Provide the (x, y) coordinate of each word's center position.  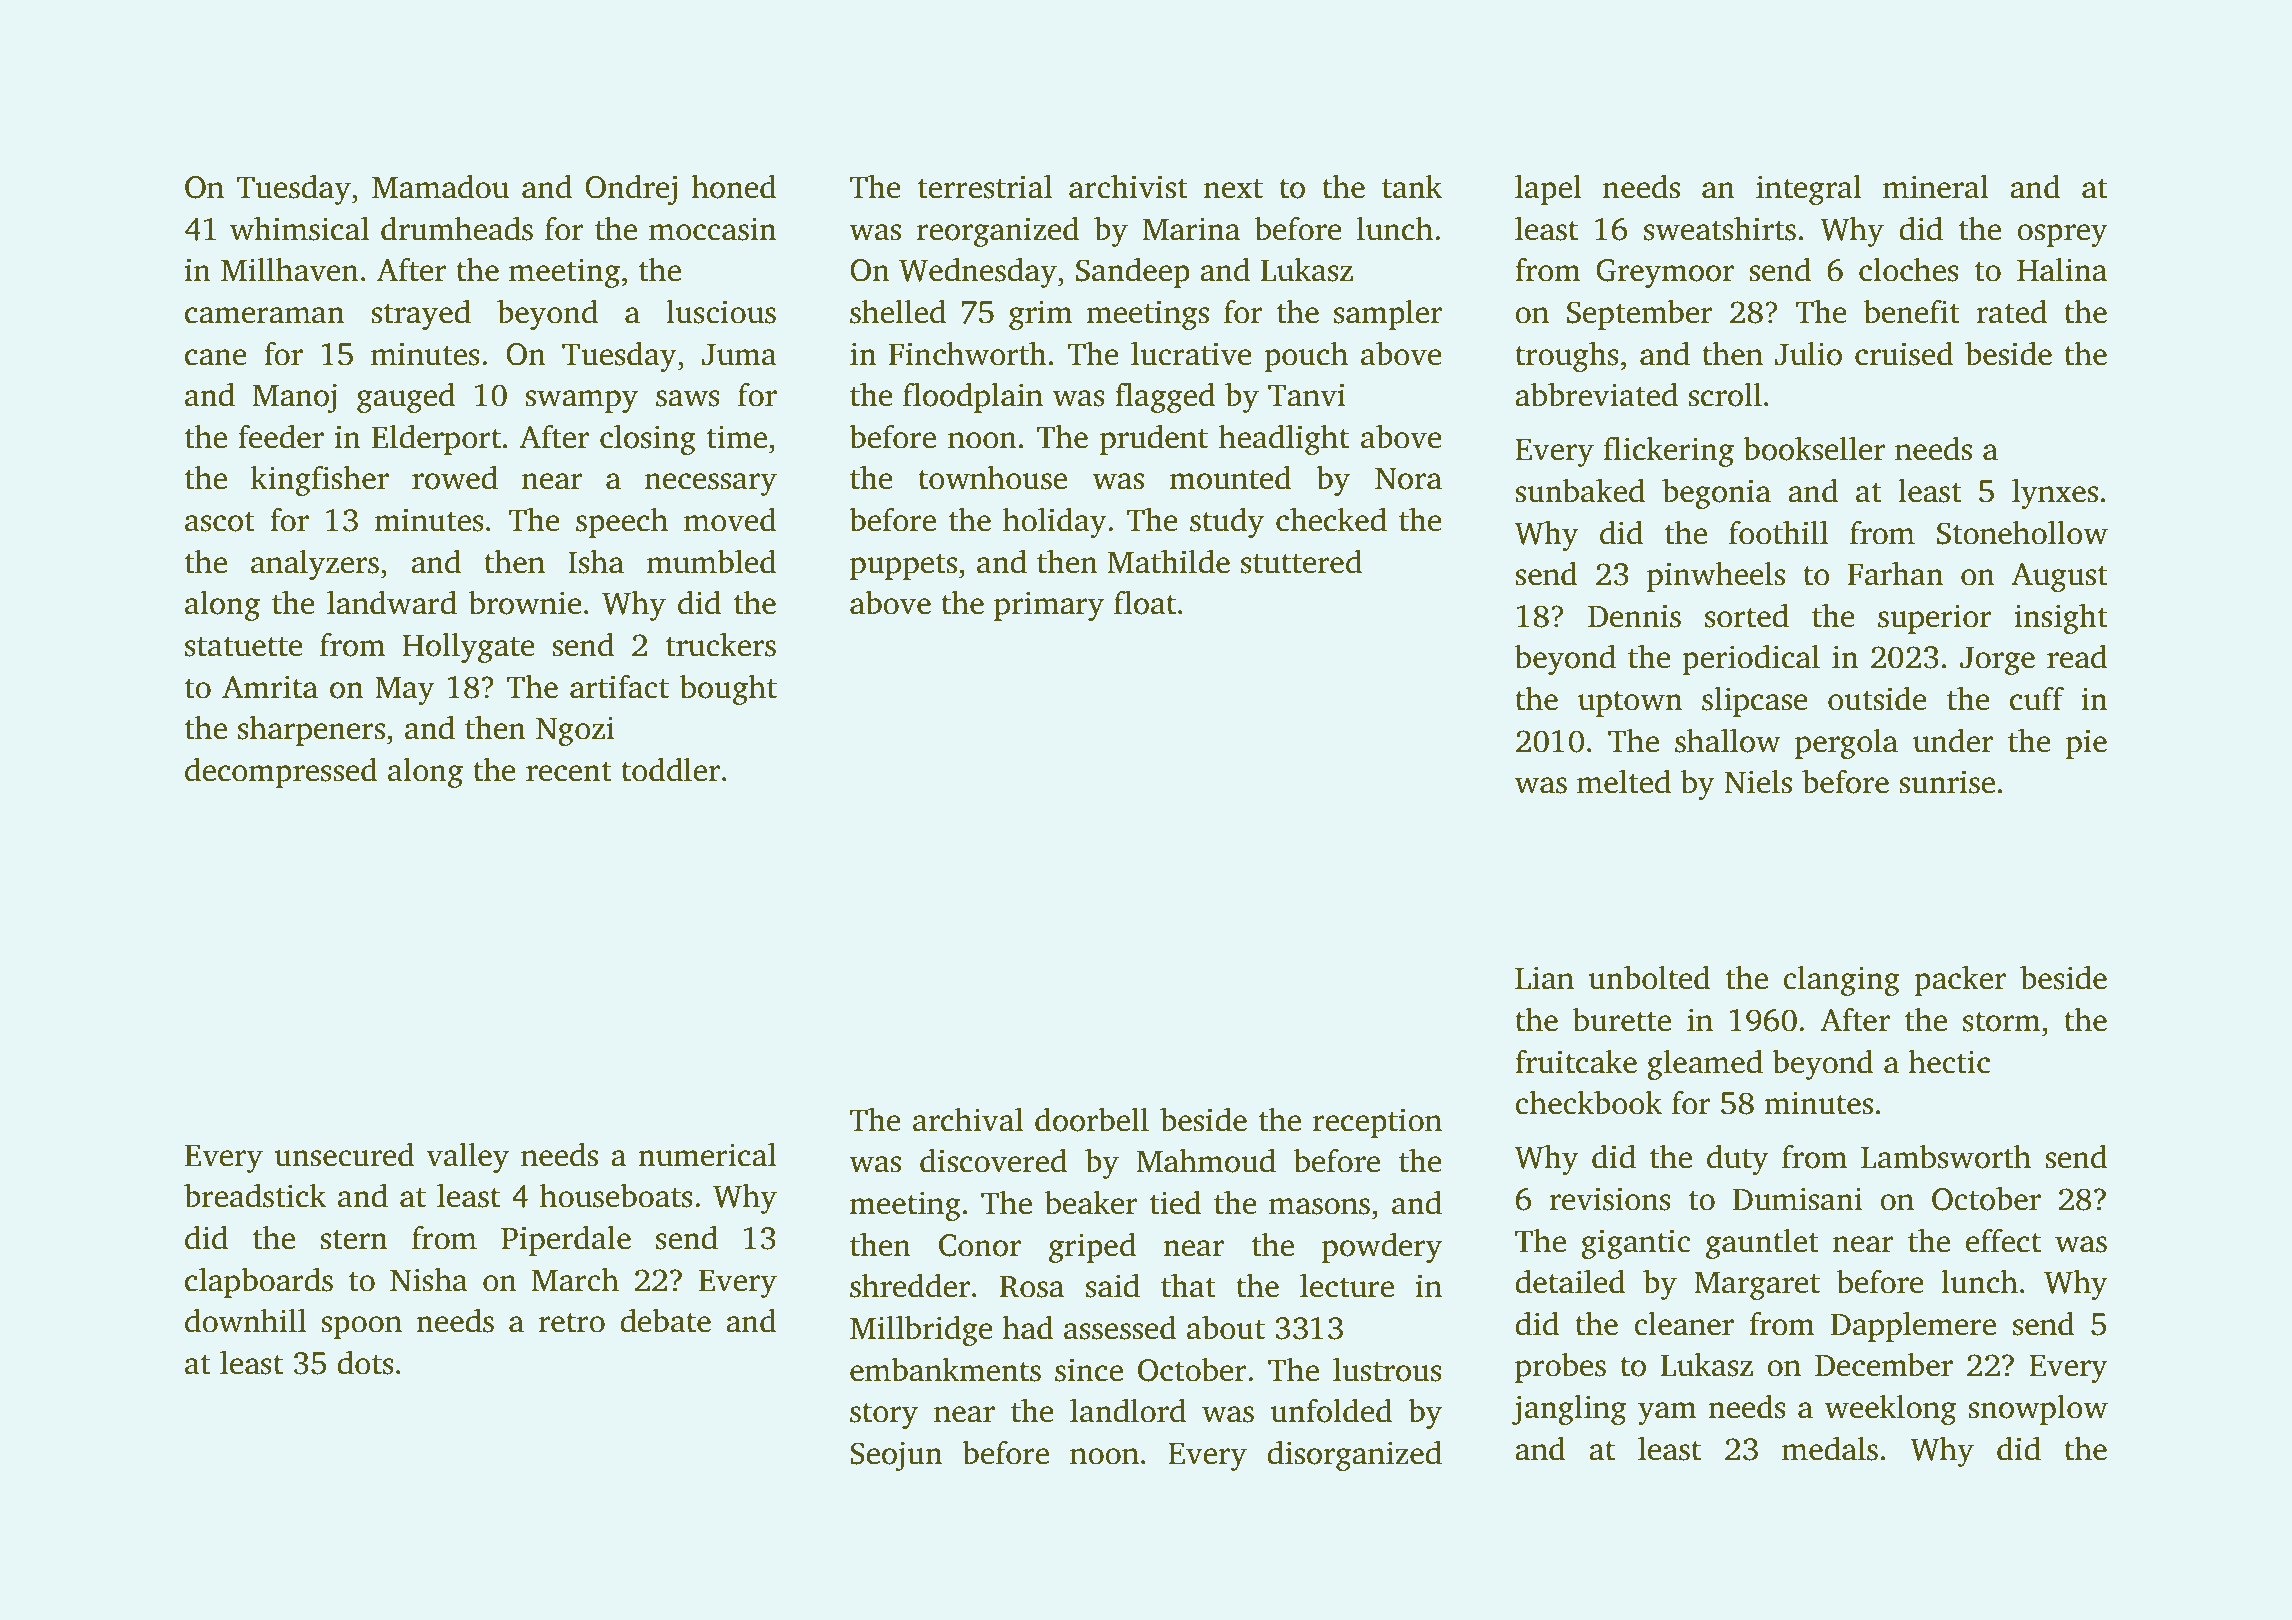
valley (467, 1157)
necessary (711, 484)
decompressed (281, 773)
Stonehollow (2022, 532)
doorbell (1092, 1119)
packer (1960, 981)
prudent (1154, 440)
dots (365, 1363)
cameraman (264, 315)
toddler (670, 769)
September (1640, 315)
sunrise (1947, 782)
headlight (1284, 439)
